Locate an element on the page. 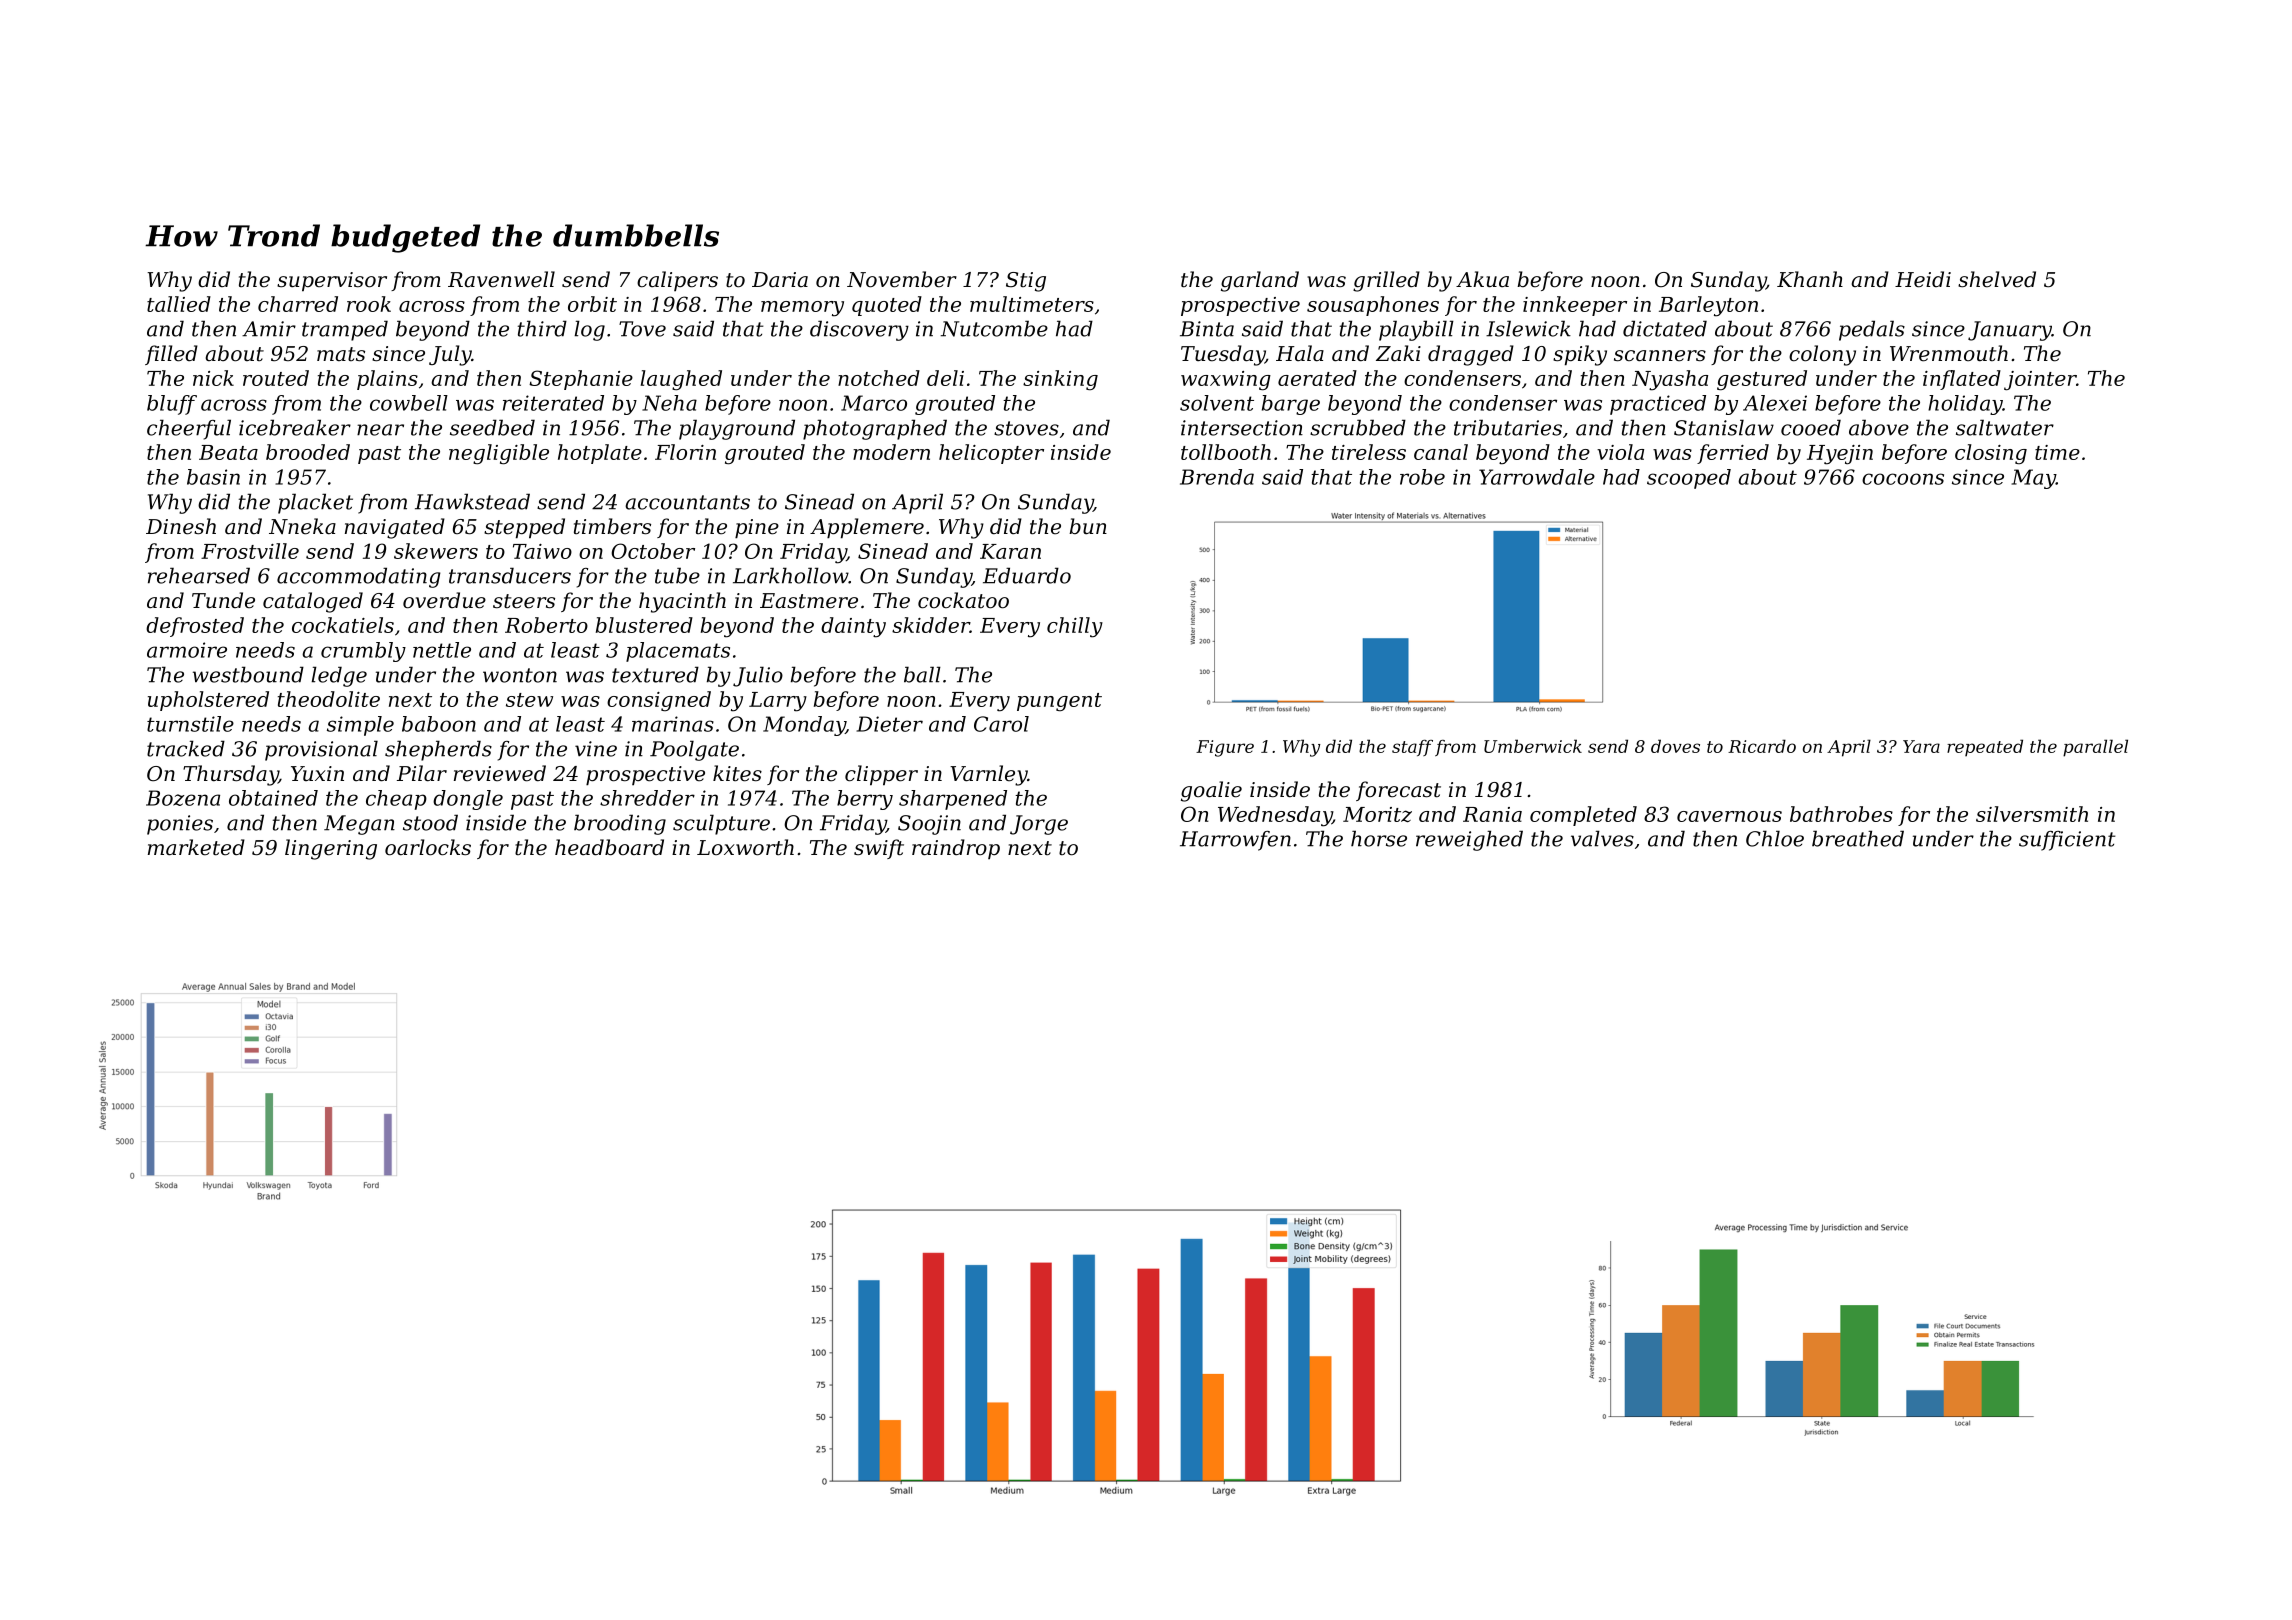 The image size is (2292, 1620). third is located at coordinates (542, 328).
